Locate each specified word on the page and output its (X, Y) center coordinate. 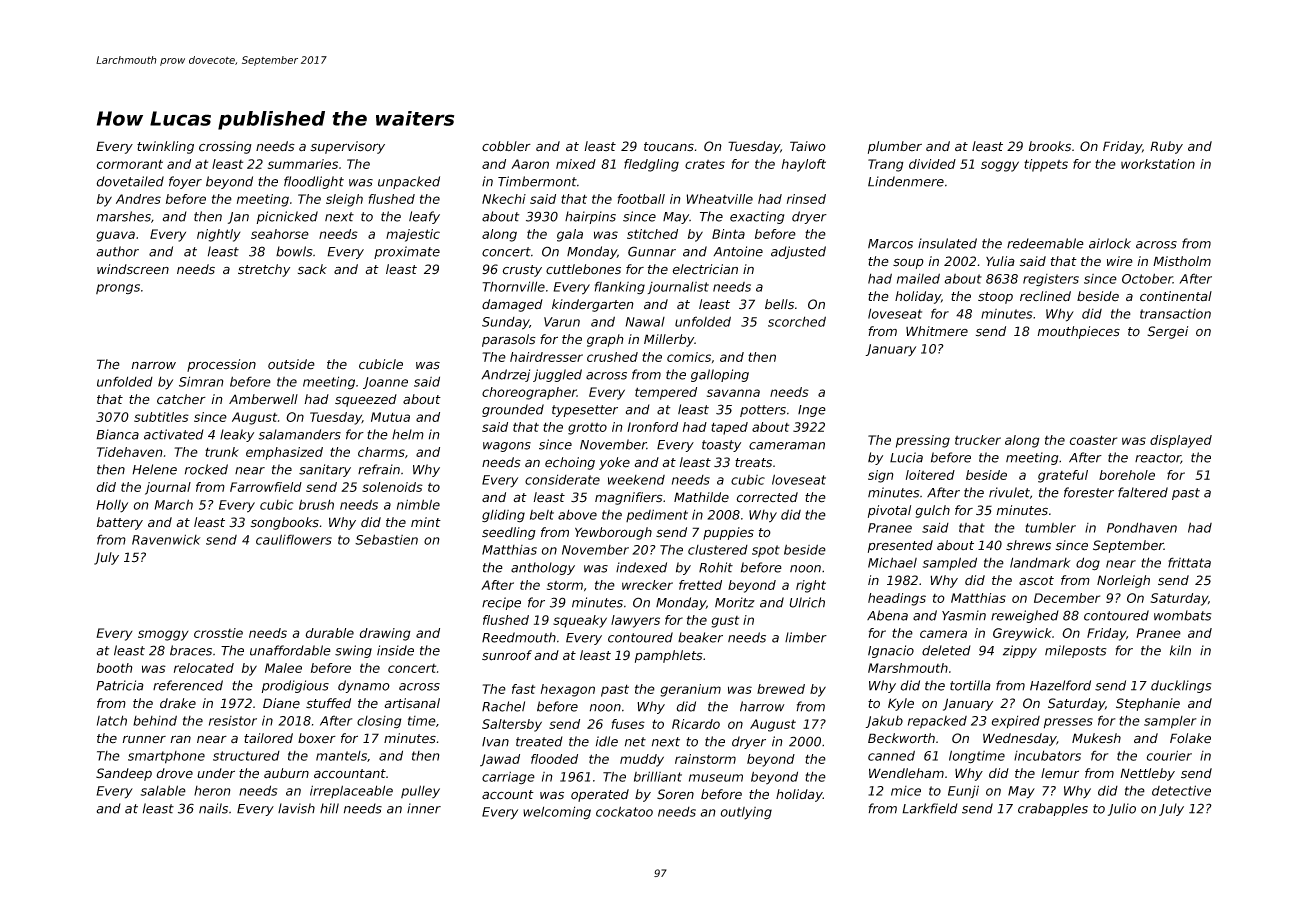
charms (381, 452)
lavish (296, 808)
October (1147, 278)
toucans (669, 147)
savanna (733, 393)
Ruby (1166, 147)
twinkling (165, 147)
